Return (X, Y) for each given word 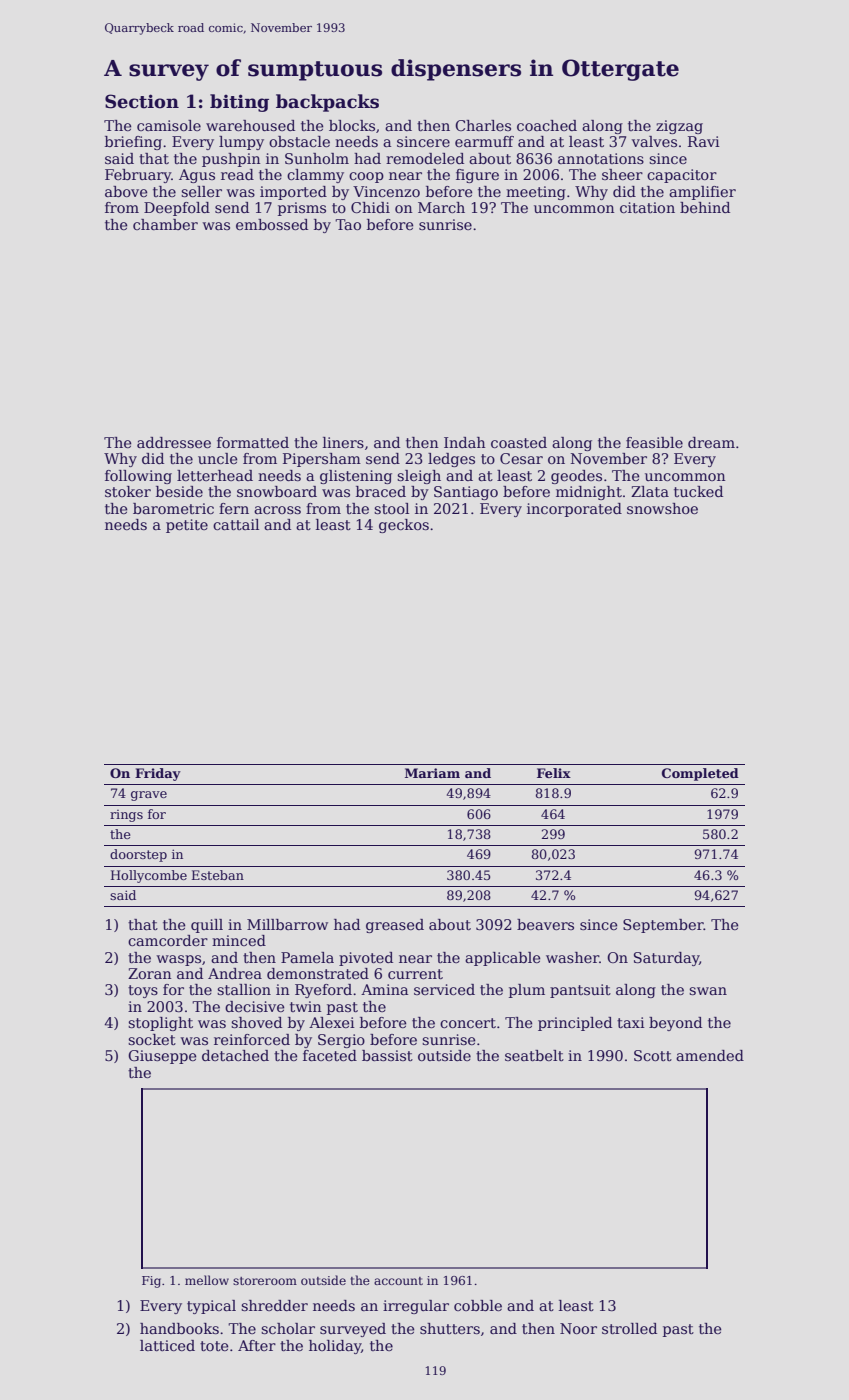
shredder (274, 1305)
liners (343, 442)
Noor (578, 1328)
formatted (253, 442)
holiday (335, 1347)
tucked (698, 491)
